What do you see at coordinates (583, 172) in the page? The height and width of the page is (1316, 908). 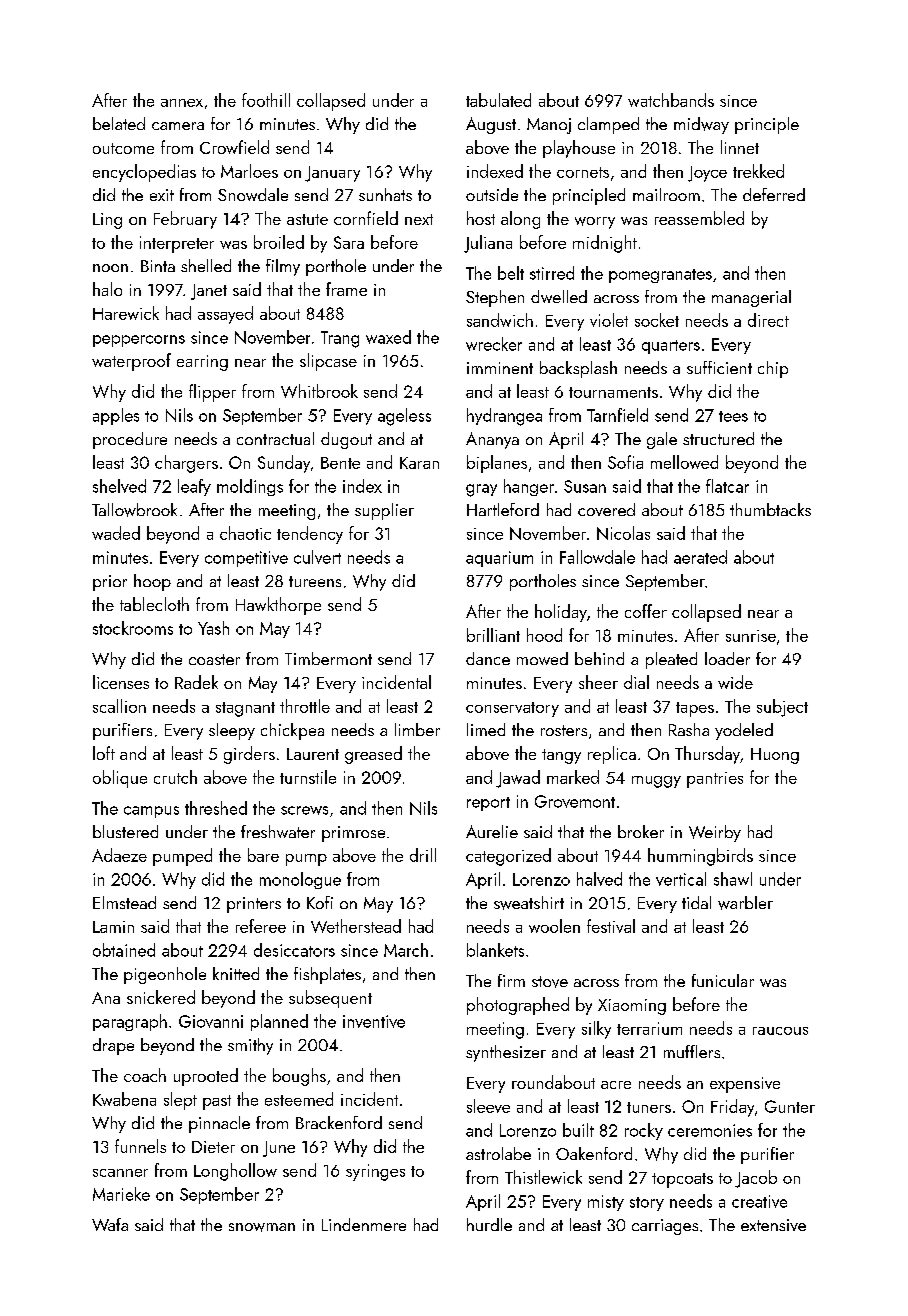 I see `cornets` at bounding box center [583, 172].
